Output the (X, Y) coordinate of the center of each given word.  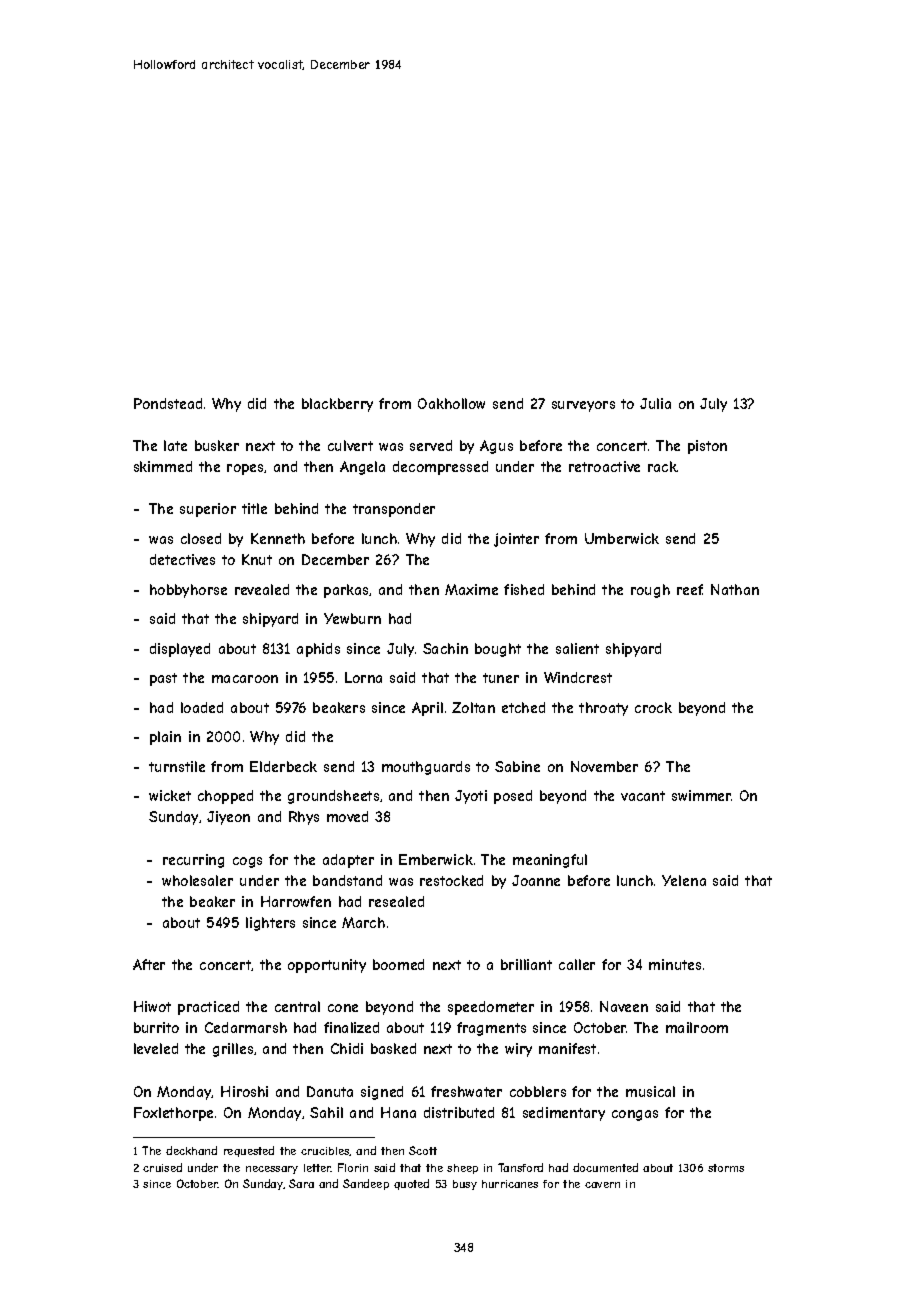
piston (707, 447)
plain (165, 738)
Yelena (684, 880)
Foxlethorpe (173, 1114)
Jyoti (471, 797)
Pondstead (168, 403)
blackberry (337, 405)
